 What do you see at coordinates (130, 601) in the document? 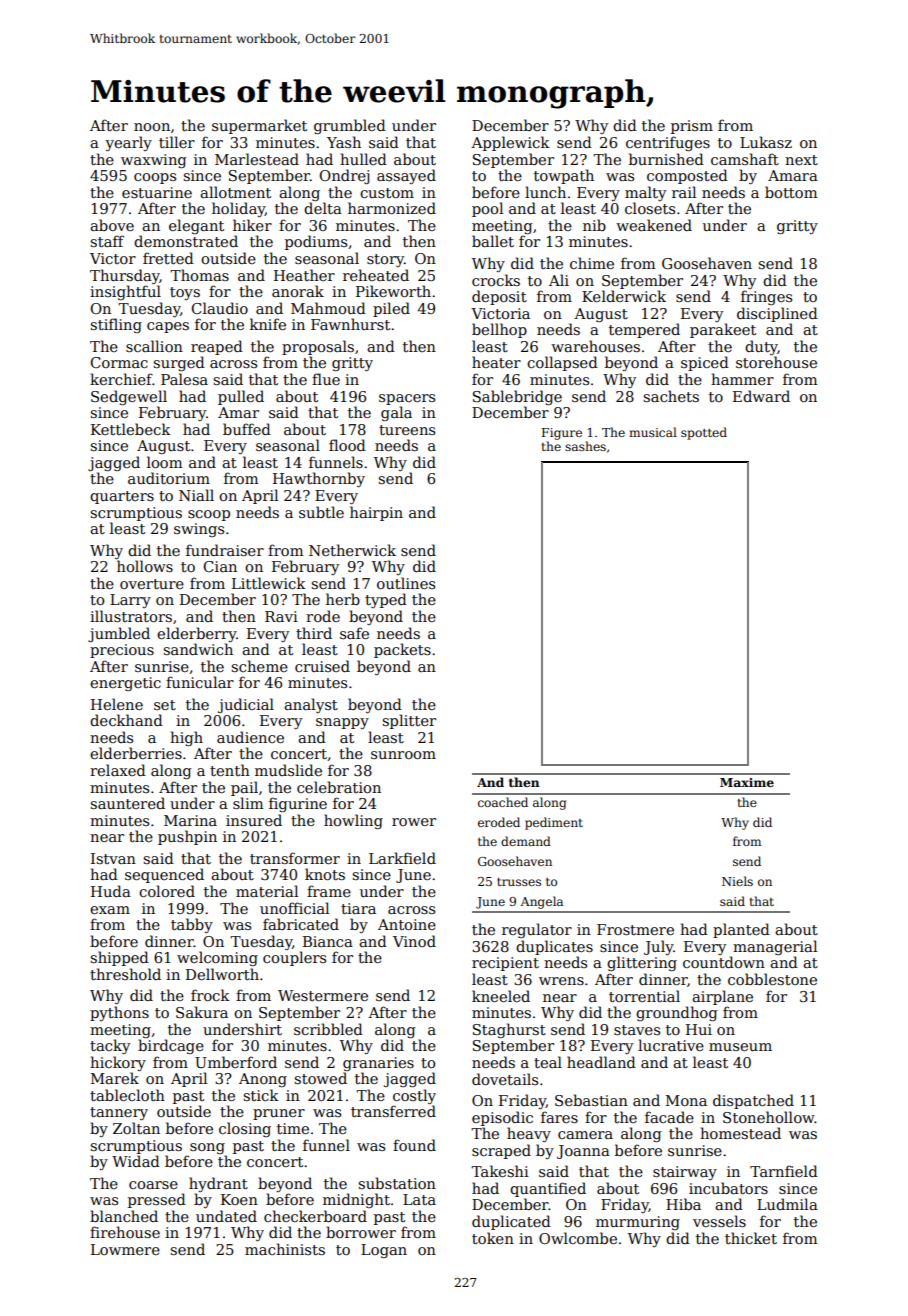
I see `Larry` at bounding box center [130, 601].
